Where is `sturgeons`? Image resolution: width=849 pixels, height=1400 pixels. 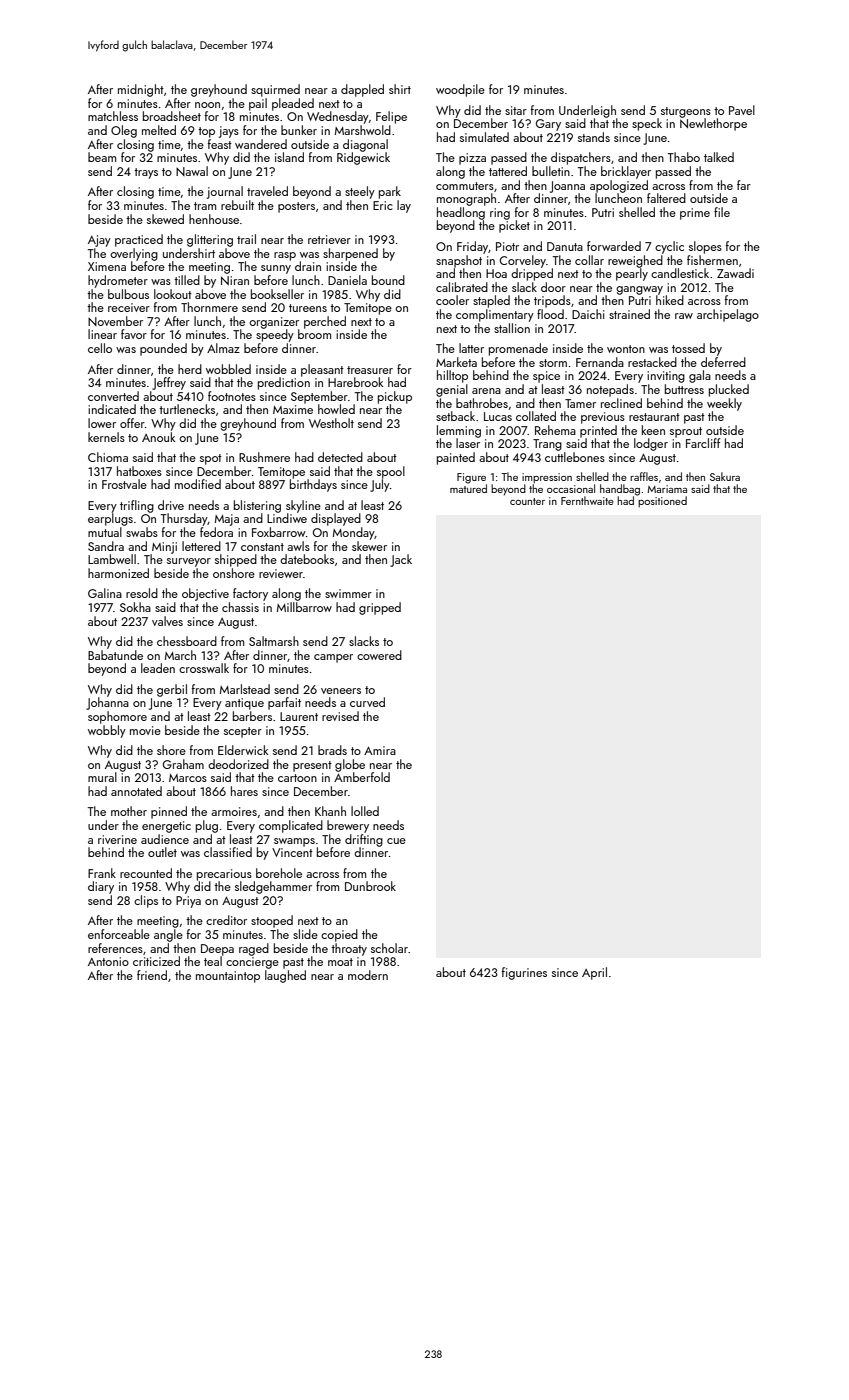 sturgeons is located at coordinates (686, 112).
